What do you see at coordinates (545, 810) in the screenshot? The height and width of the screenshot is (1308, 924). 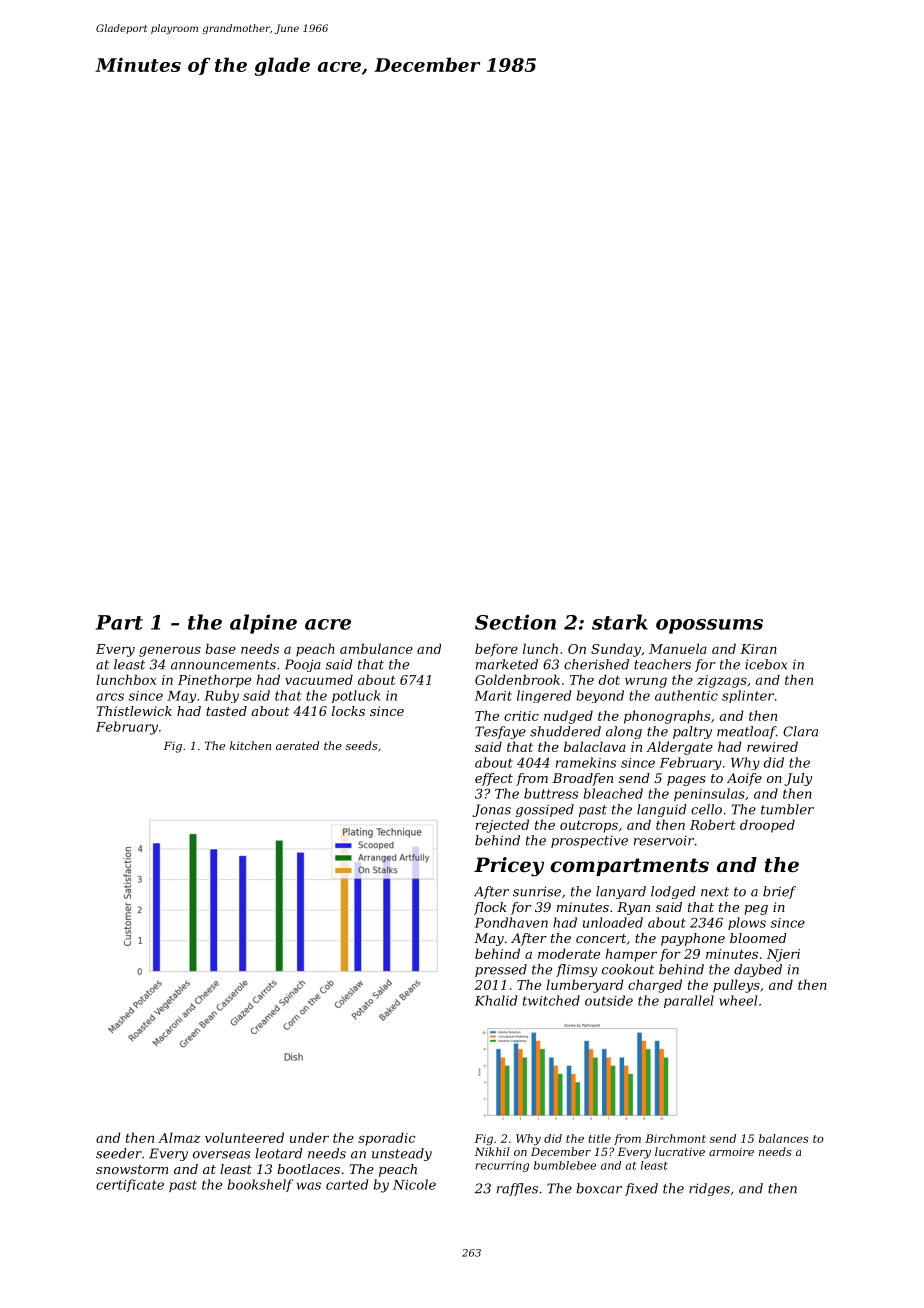 I see `gossiped` at bounding box center [545, 810].
